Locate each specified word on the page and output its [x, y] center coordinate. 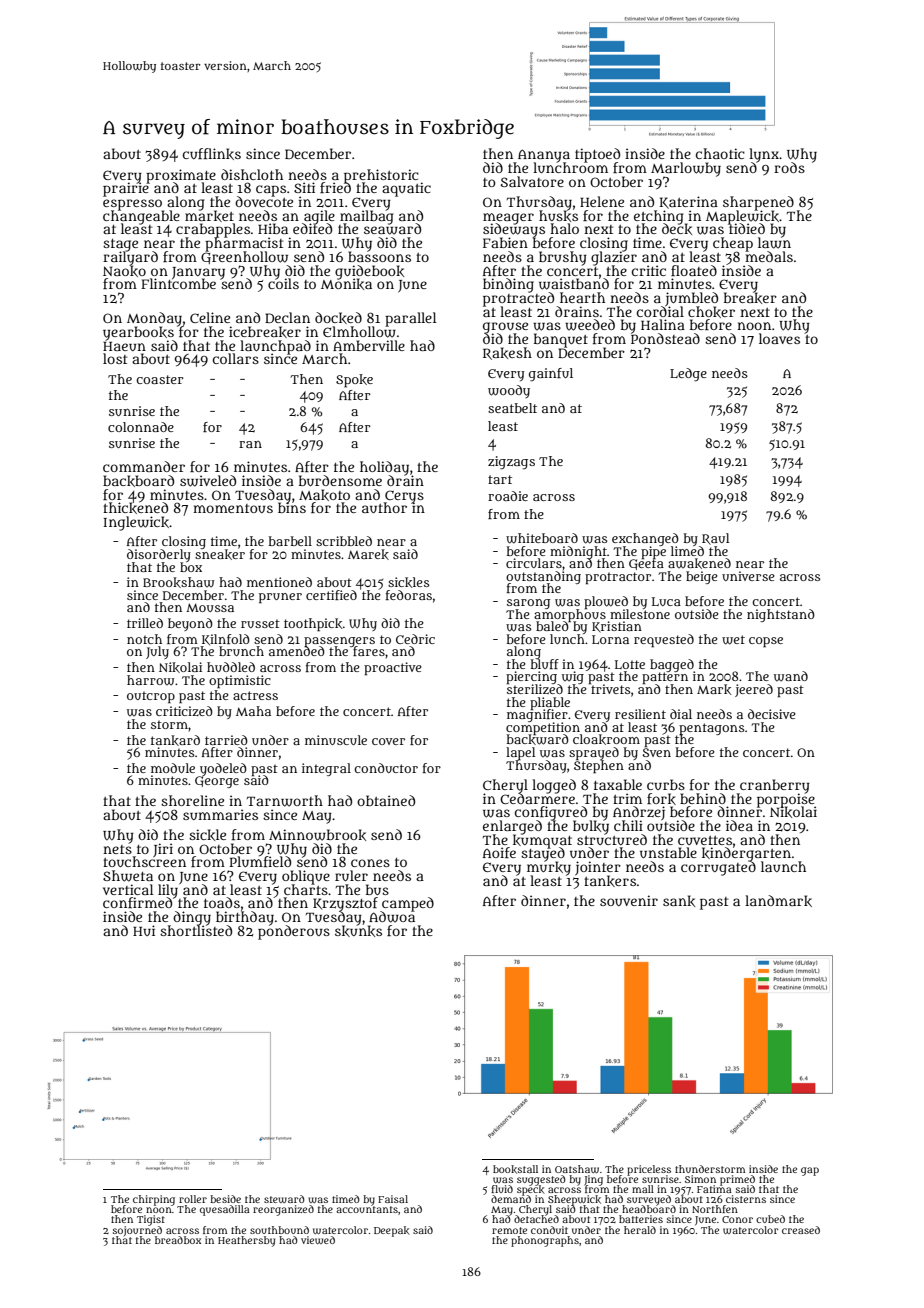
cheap [733, 244]
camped [407, 904]
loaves [779, 339]
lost [115, 358]
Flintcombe [178, 284]
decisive [772, 714]
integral [326, 769]
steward [284, 1199]
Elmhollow [359, 332]
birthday [245, 918]
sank [679, 901]
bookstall [515, 1169]
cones [370, 863]
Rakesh [507, 353]
